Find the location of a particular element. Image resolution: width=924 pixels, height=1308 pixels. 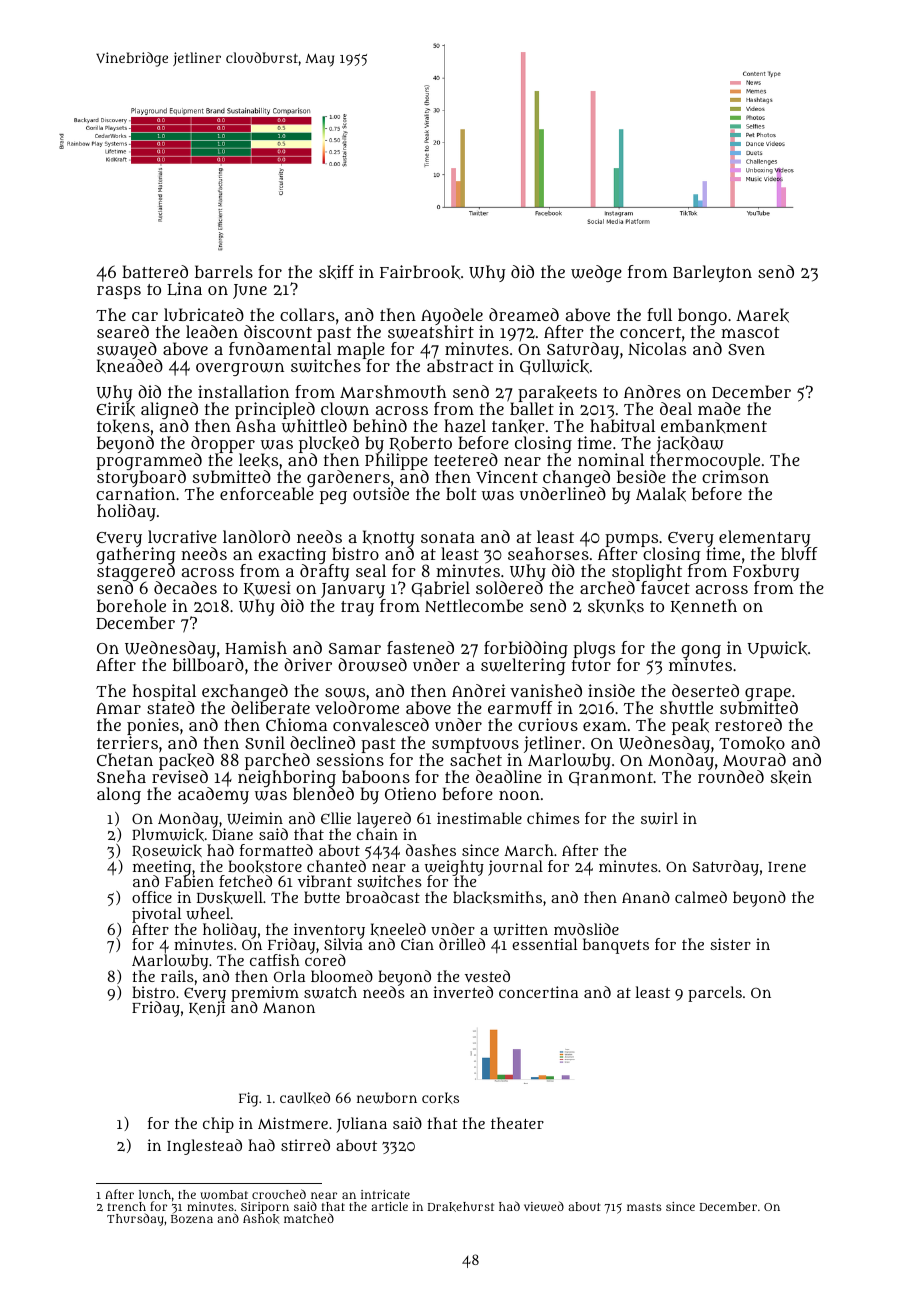

storyboard is located at coordinates (141, 479).
